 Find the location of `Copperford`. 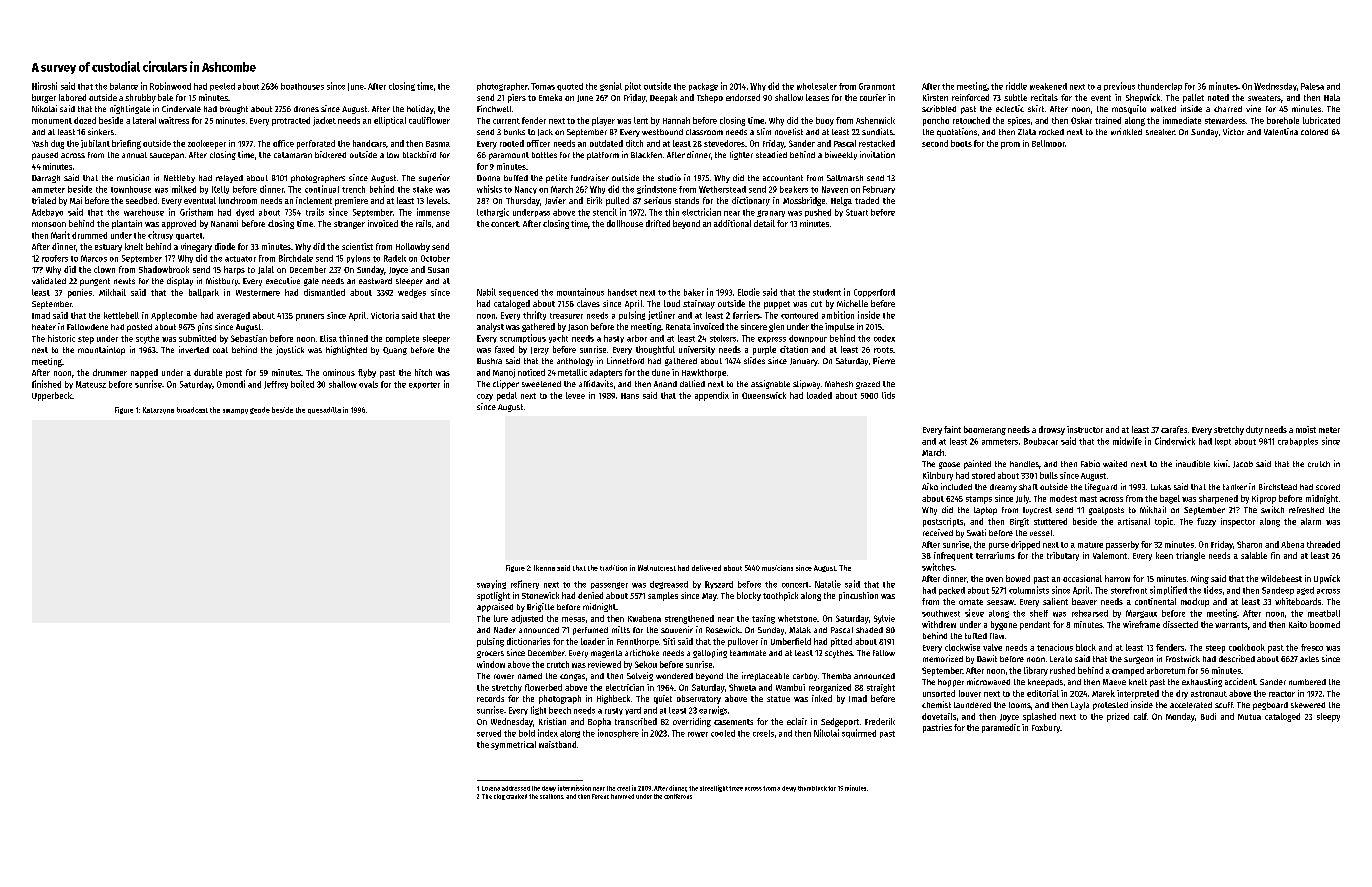

Copperford is located at coordinates (874, 293).
